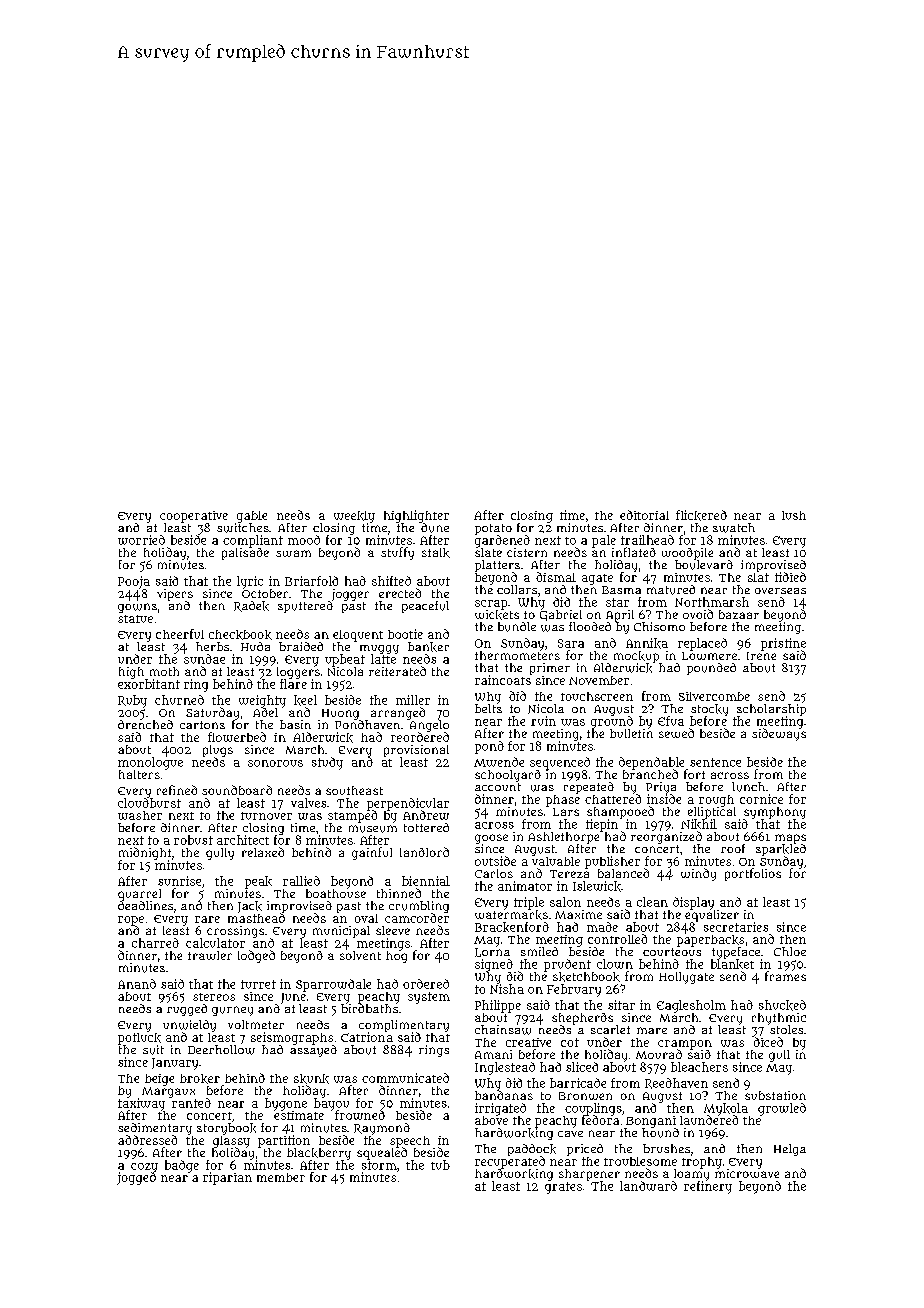 The height and width of the document is (1308, 924). What do you see at coordinates (710, 941) in the document?
I see `paperbacks` at bounding box center [710, 941].
